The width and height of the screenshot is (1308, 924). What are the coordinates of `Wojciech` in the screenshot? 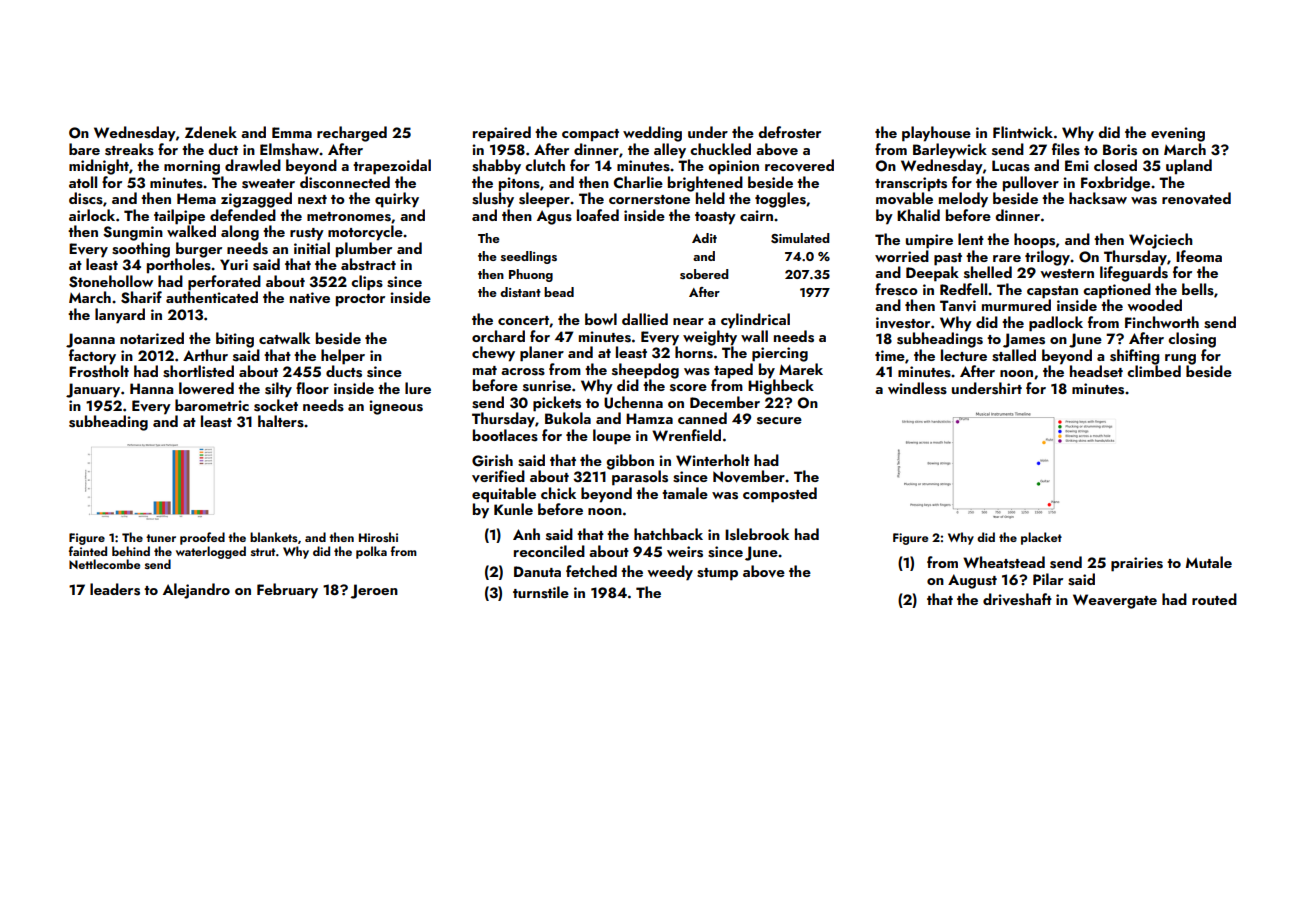 It's located at (1161, 241).
